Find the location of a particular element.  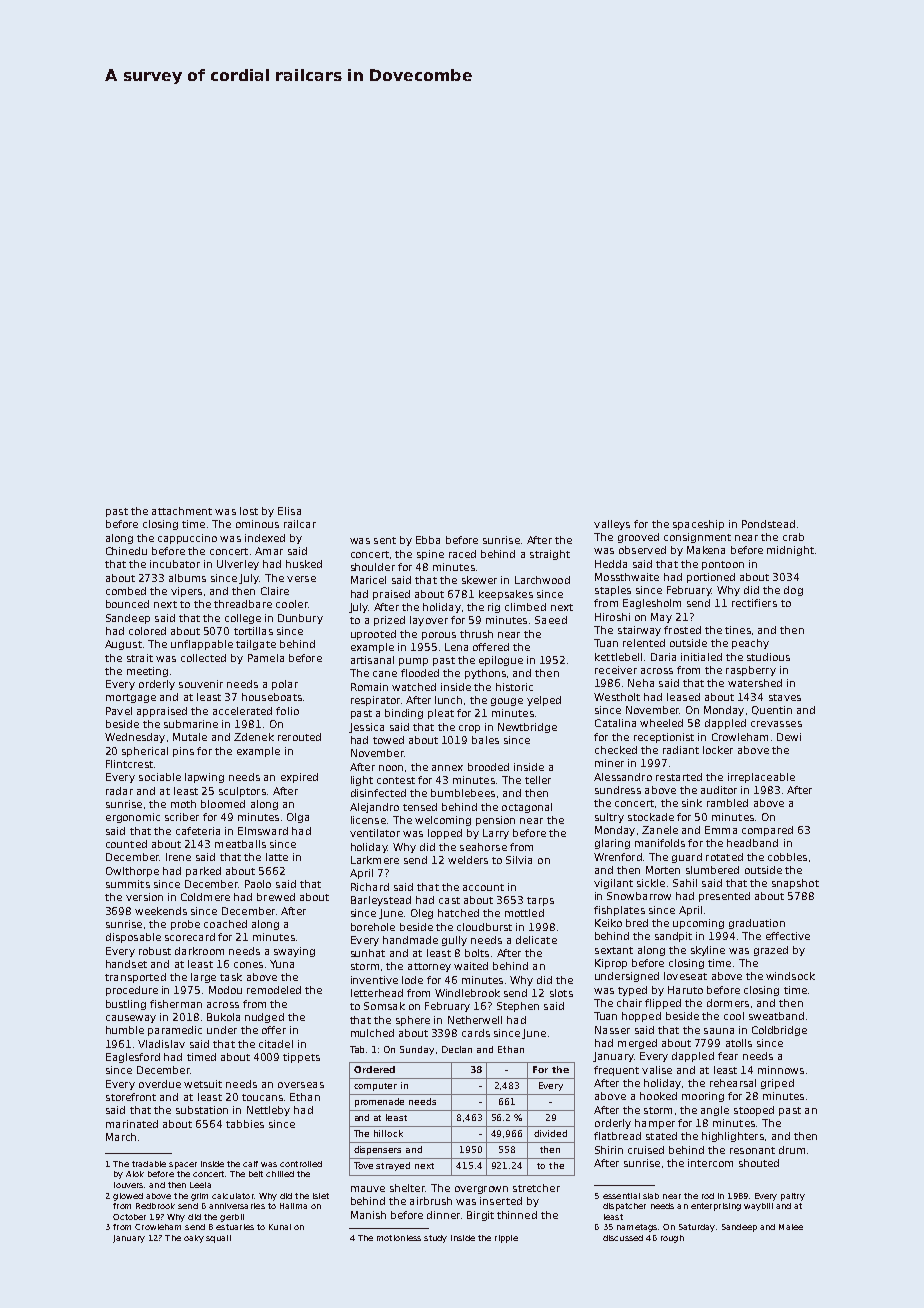

promenade is located at coordinates (379, 1102).
